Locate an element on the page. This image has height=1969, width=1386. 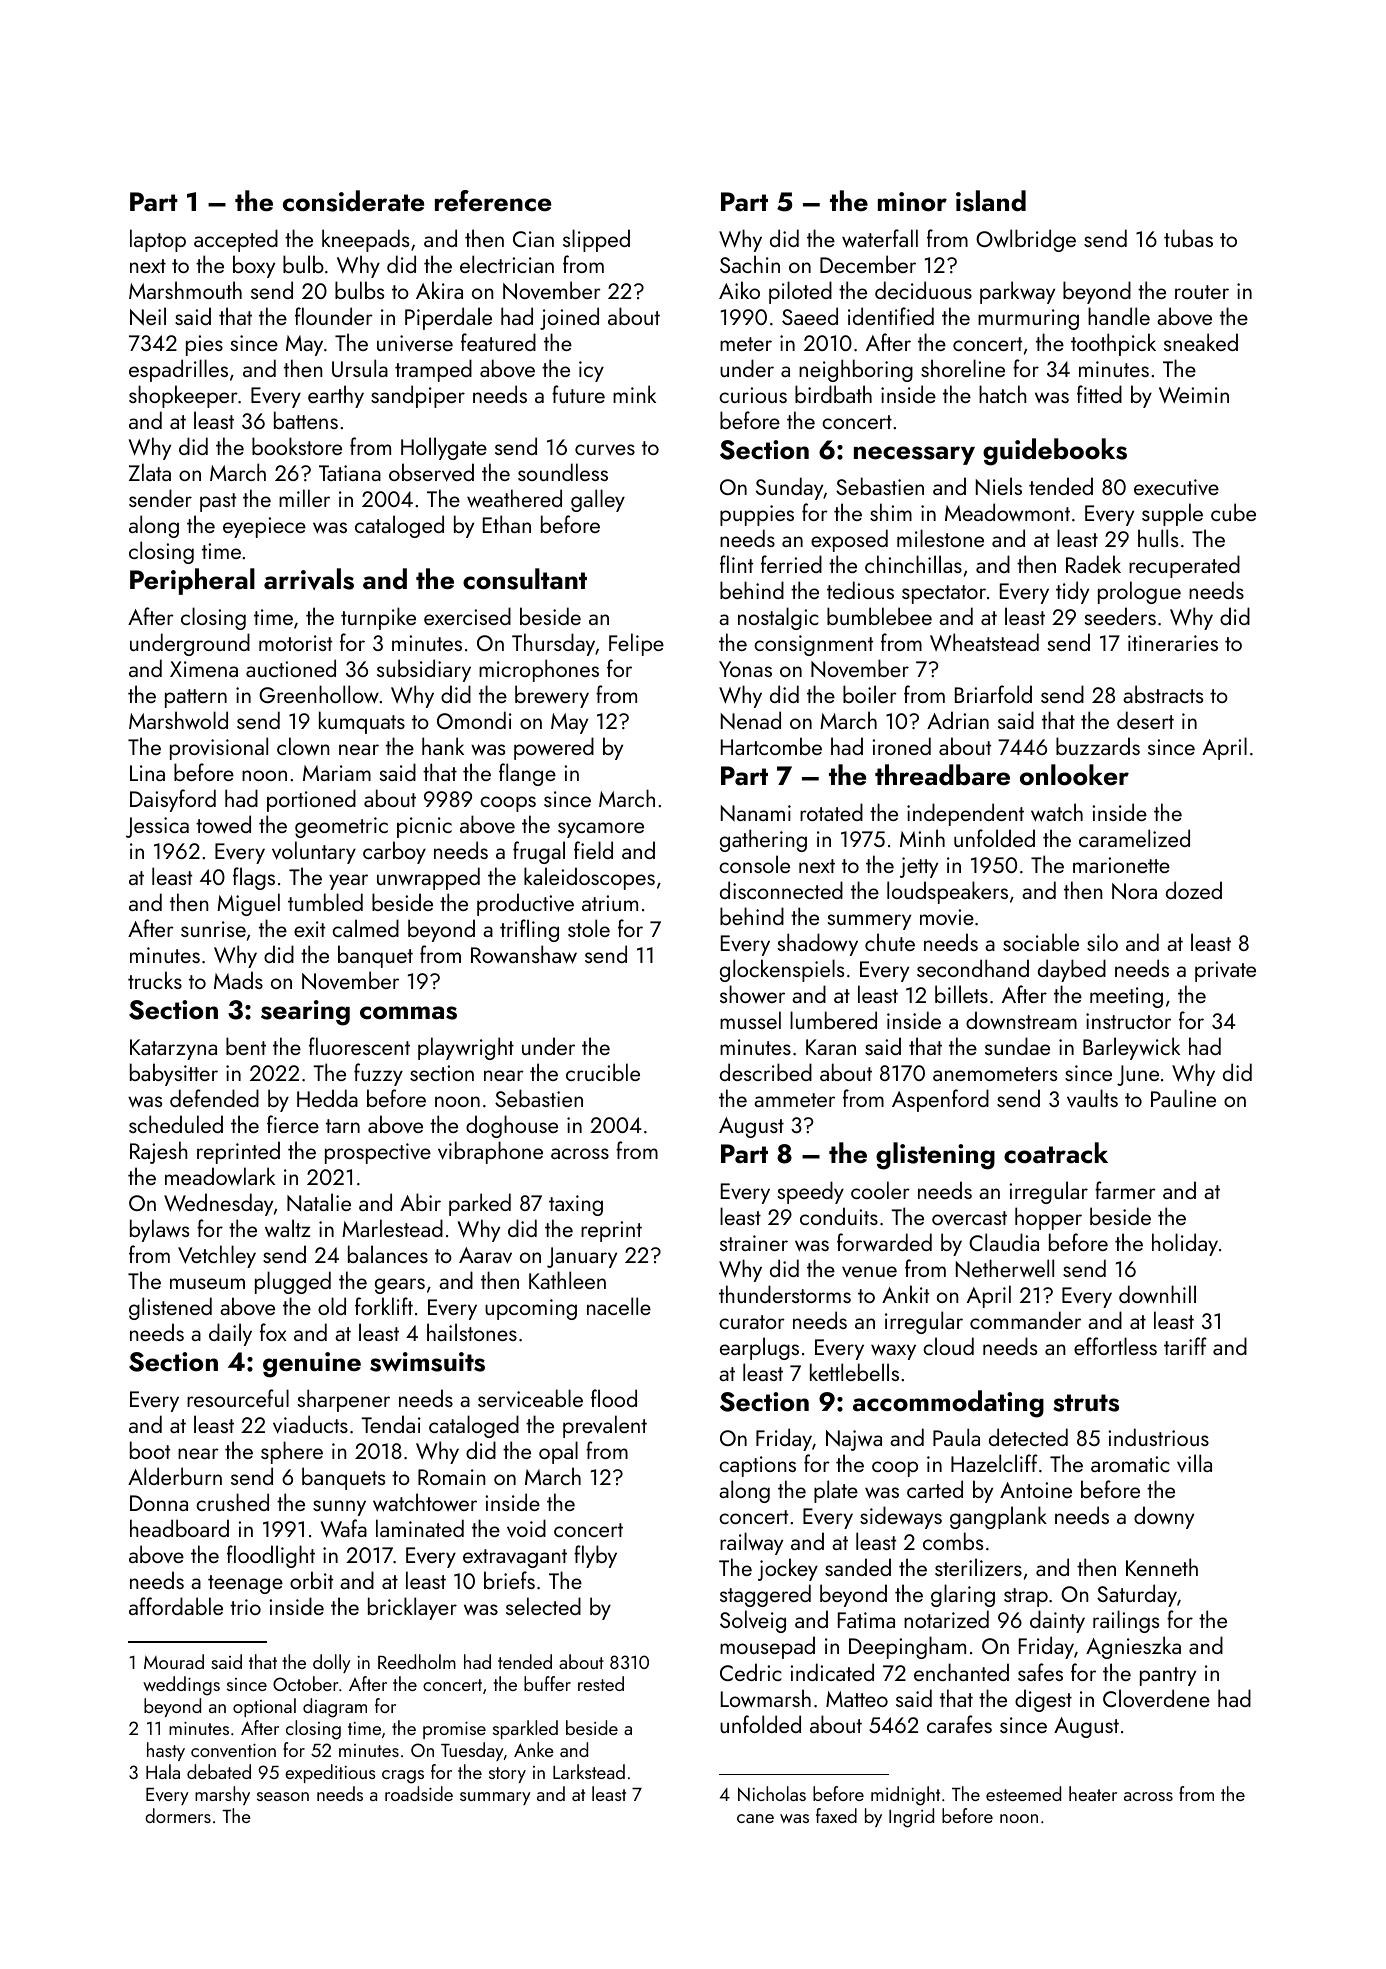
waterfall is located at coordinates (880, 238).
